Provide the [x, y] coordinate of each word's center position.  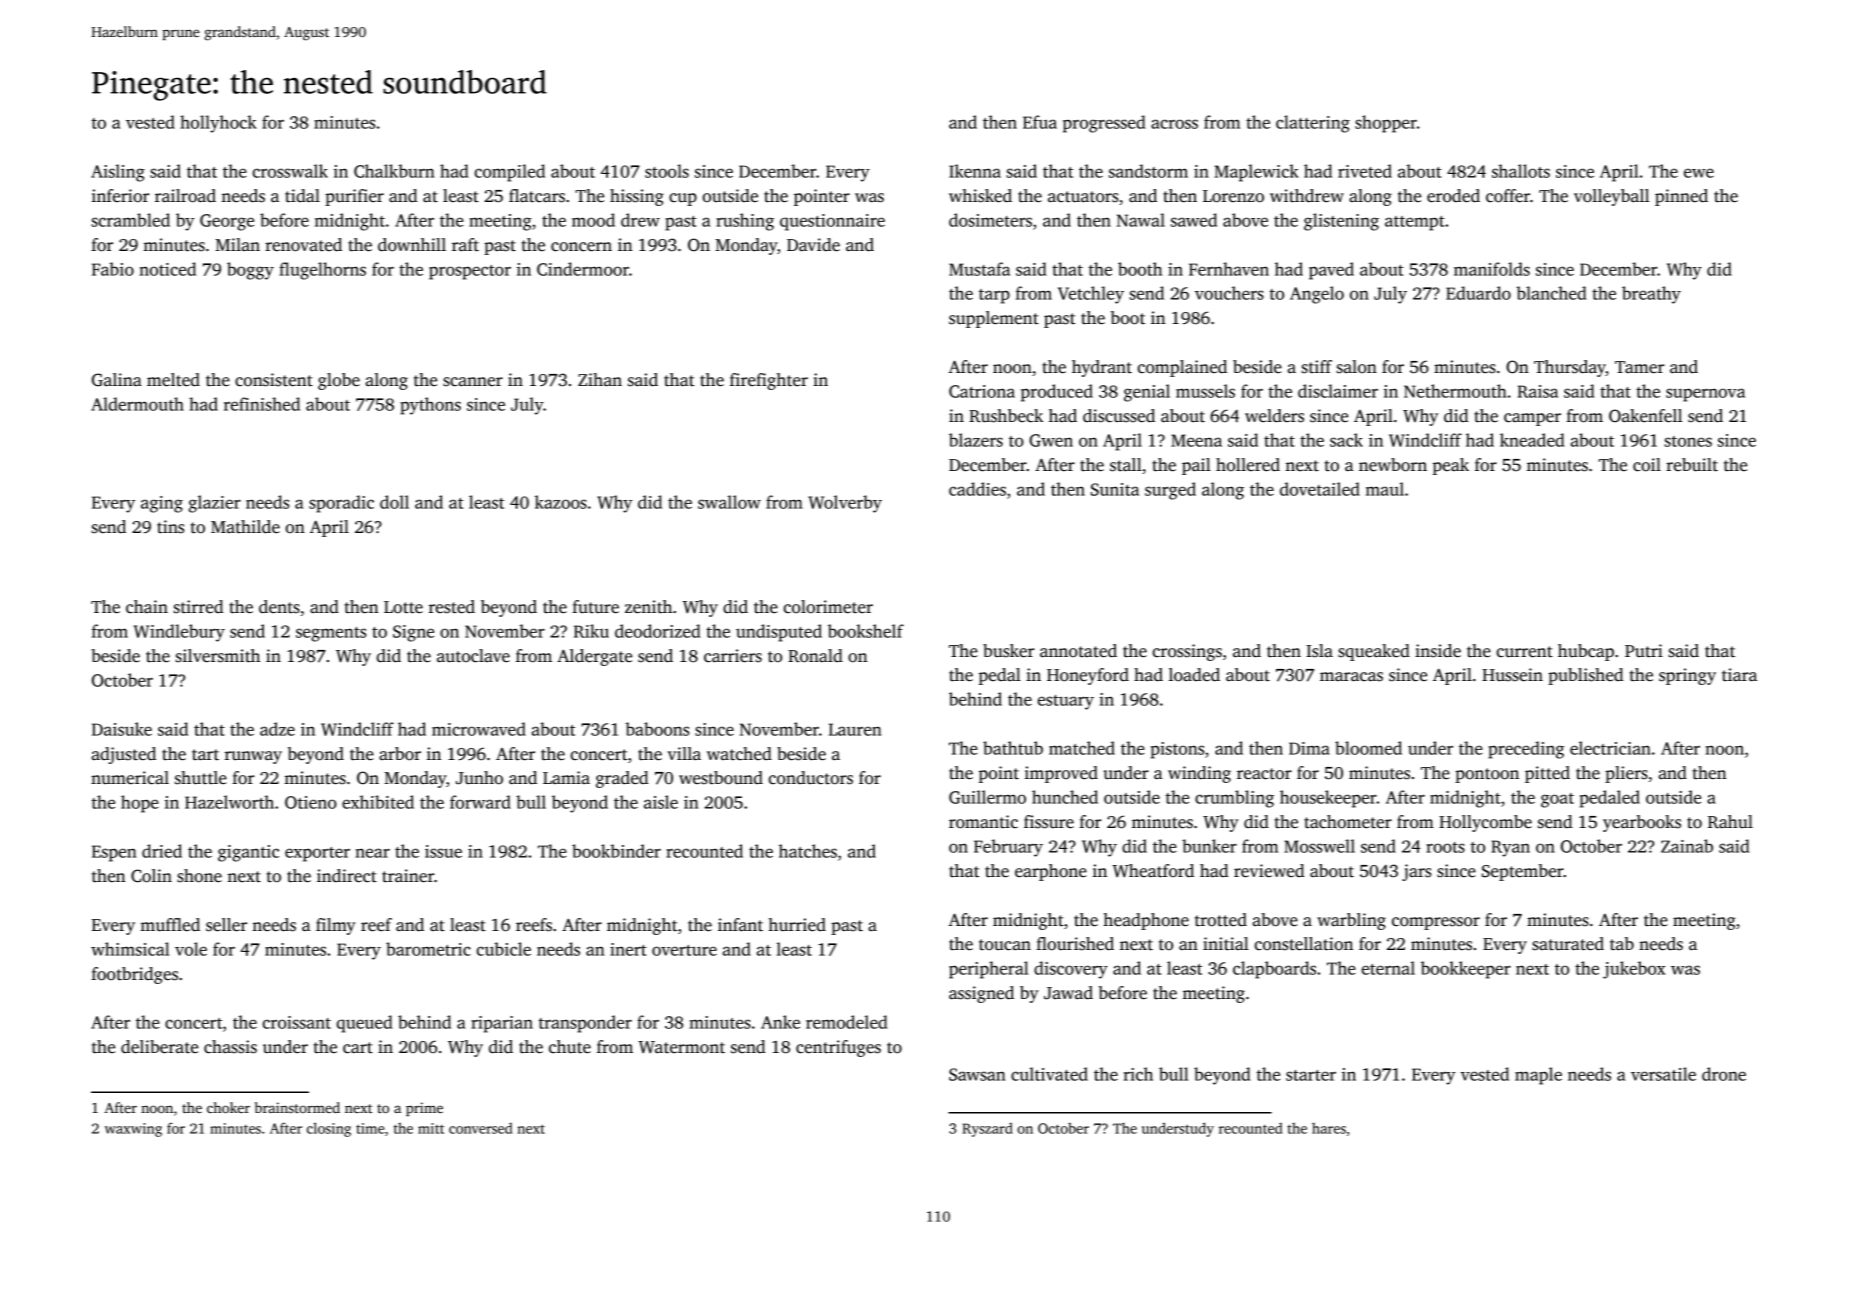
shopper [1386, 124]
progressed [1104, 124]
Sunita [1115, 489]
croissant [297, 1022]
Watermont [681, 1047]
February [1008, 848]
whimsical [130, 949]
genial [1147, 393]
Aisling [118, 173]
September [1523, 872]
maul [1385, 489]
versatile [1663, 1074]
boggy [250, 271]
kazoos [561, 502]
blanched [1551, 293]
